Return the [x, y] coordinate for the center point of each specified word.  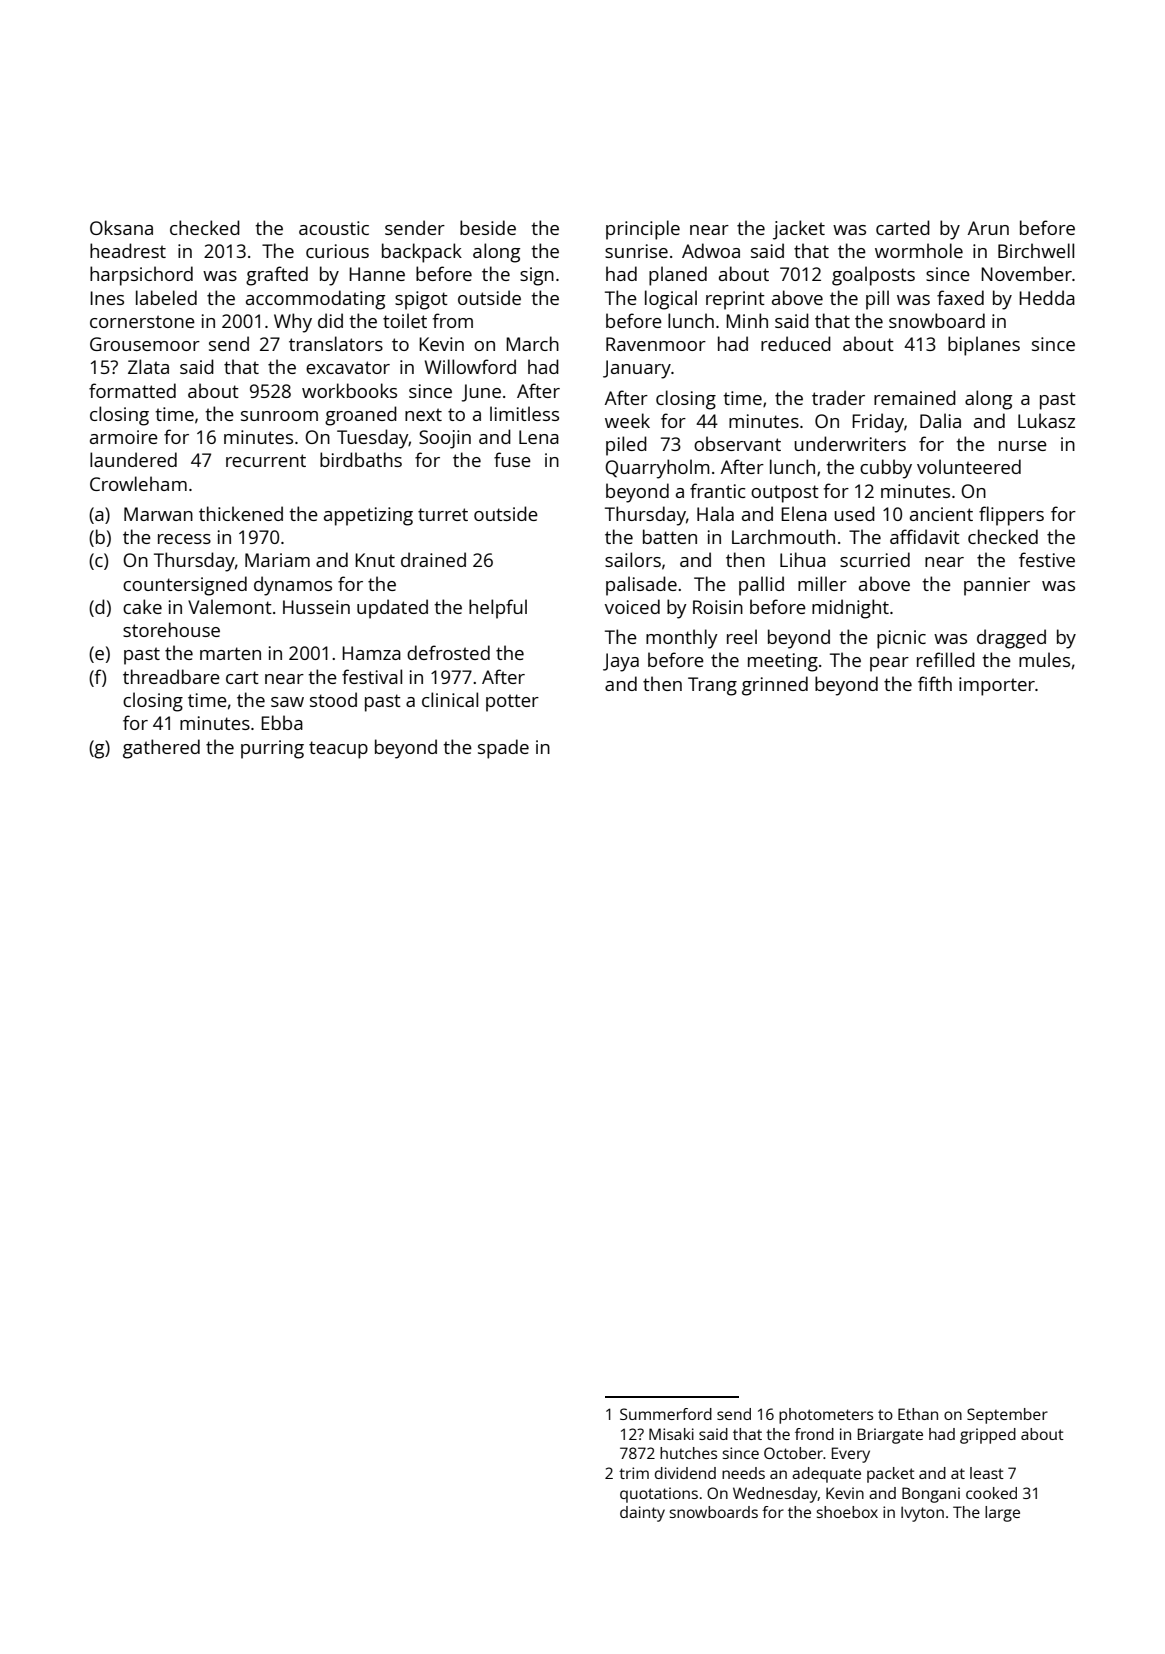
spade [503, 749]
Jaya [621, 662]
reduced [796, 343]
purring [272, 749]
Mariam [277, 560]
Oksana [121, 227]
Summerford [666, 1414]
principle [643, 230]
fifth [935, 683]
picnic [901, 639]
